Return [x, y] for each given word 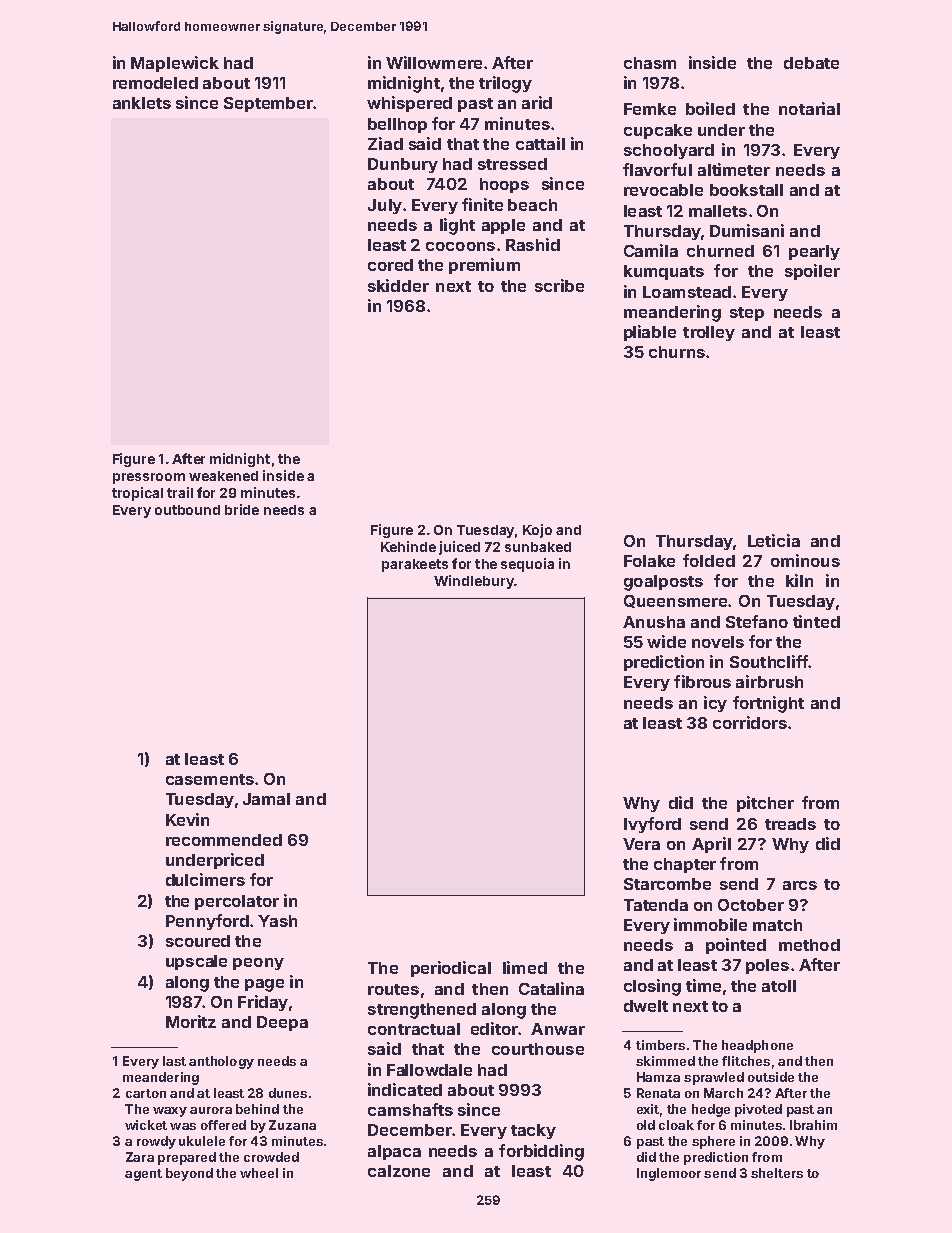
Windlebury [474, 582]
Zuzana [292, 1125]
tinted [816, 621]
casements [210, 779]
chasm [650, 63]
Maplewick [175, 64]
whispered [409, 104]
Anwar [558, 1029]
